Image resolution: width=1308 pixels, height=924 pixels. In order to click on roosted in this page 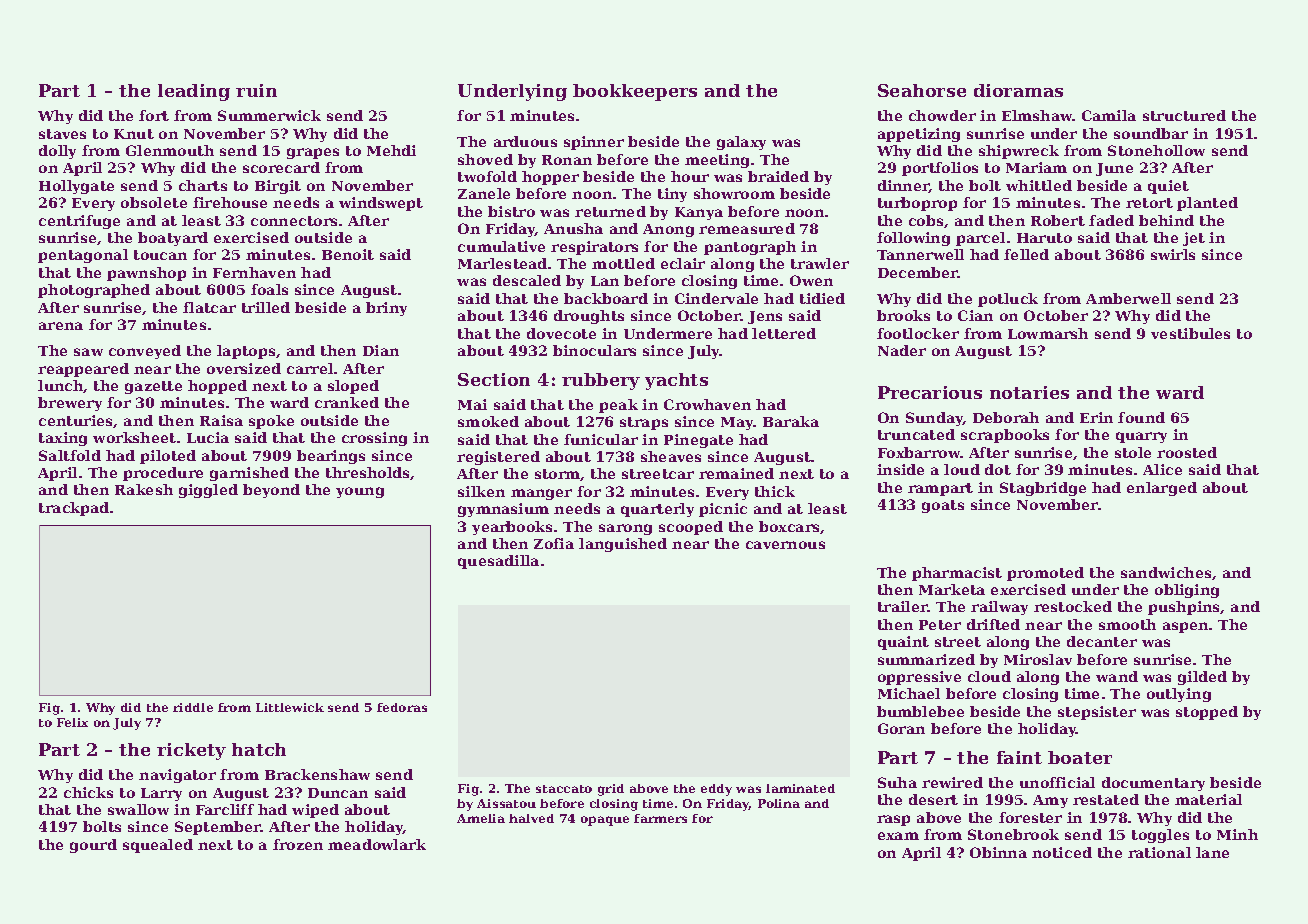, I will do `click(1187, 452)`.
